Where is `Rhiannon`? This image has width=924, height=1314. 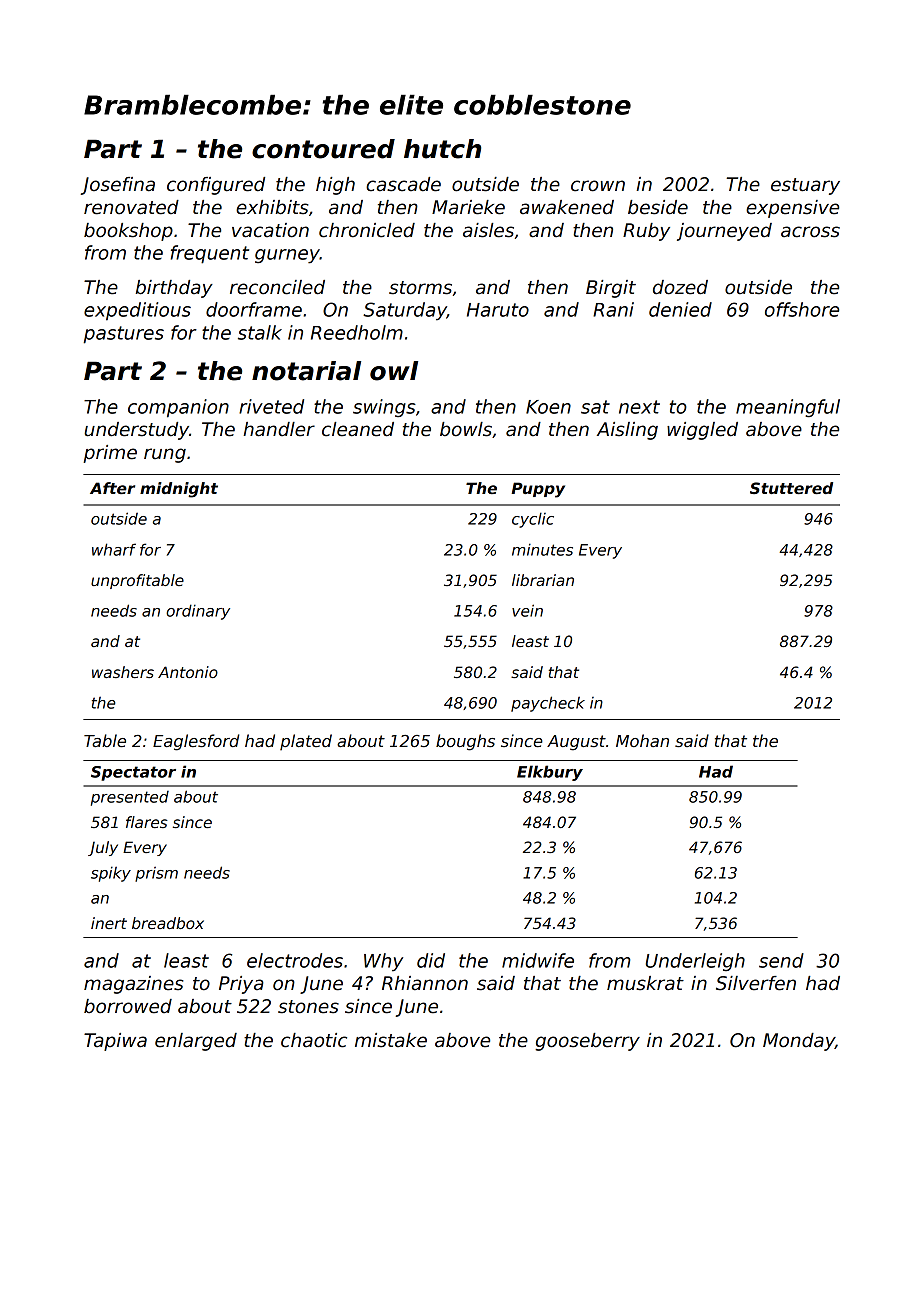 Rhiannon is located at coordinates (425, 983).
